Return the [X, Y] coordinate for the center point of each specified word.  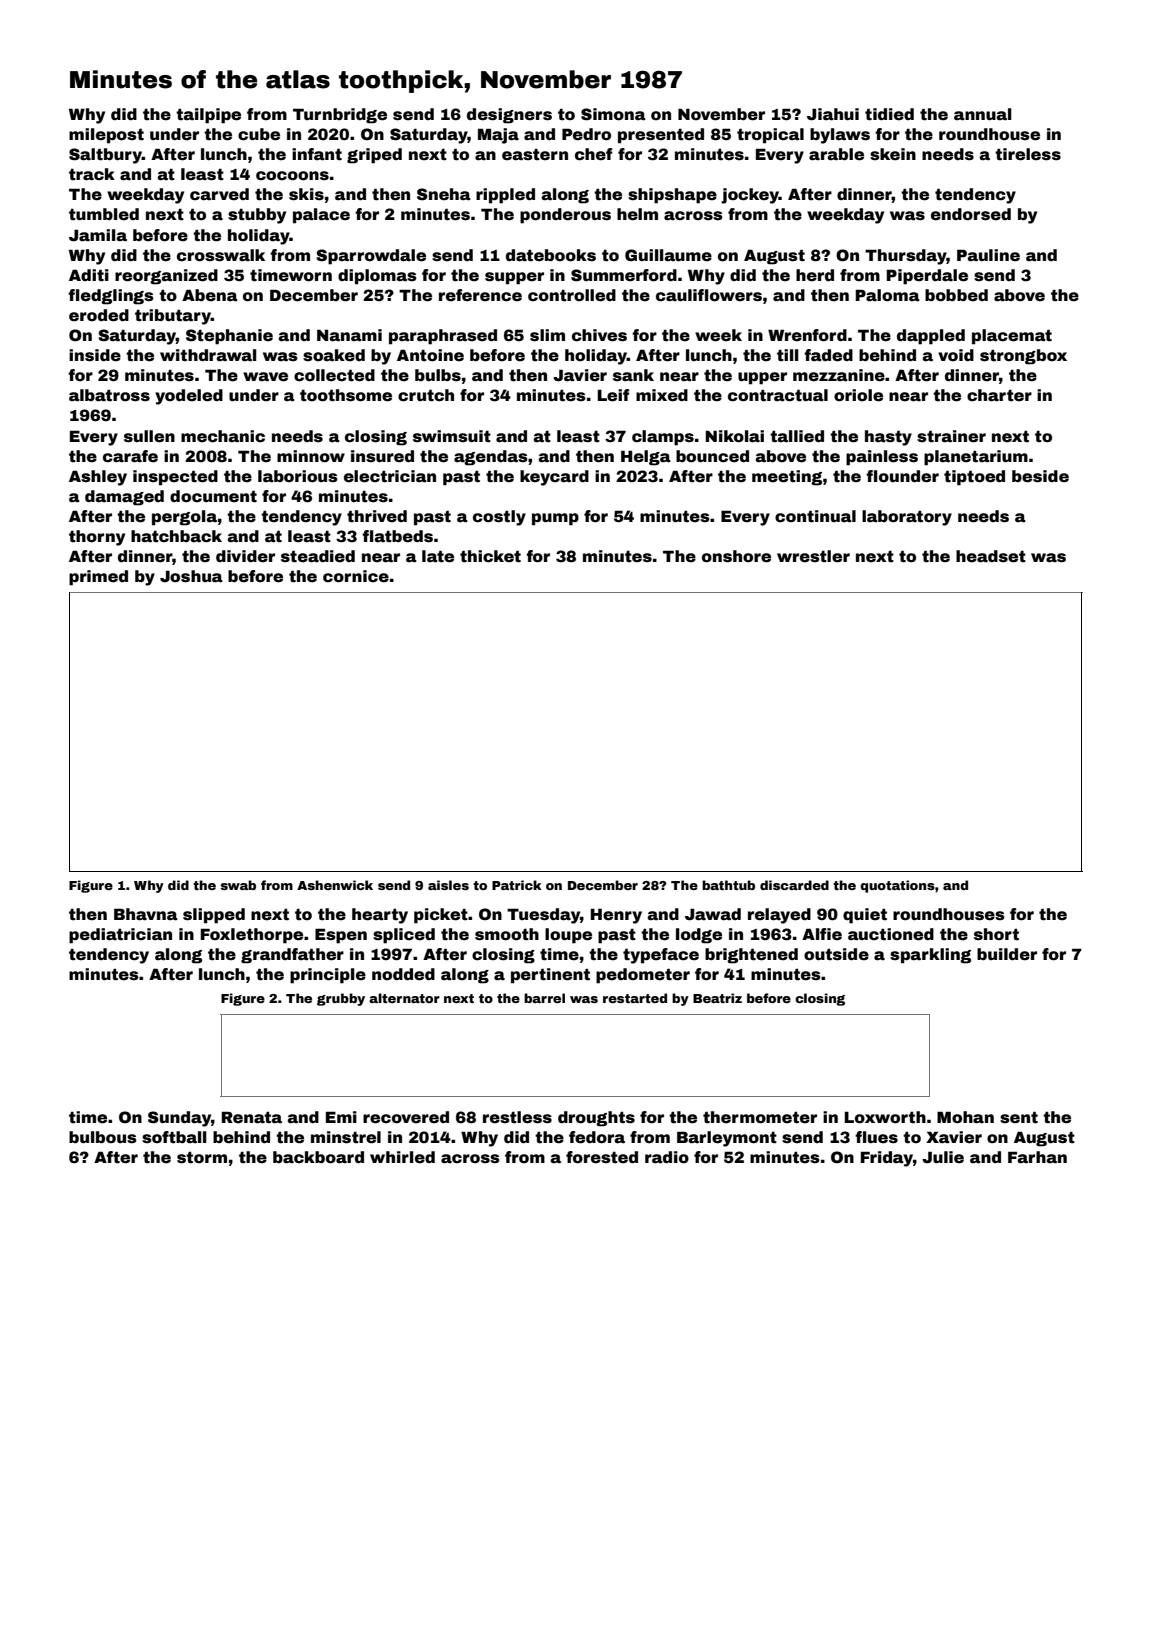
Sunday [179, 1119]
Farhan [1037, 1157]
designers [509, 116]
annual [983, 114]
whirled [402, 1157]
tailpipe [208, 116]
